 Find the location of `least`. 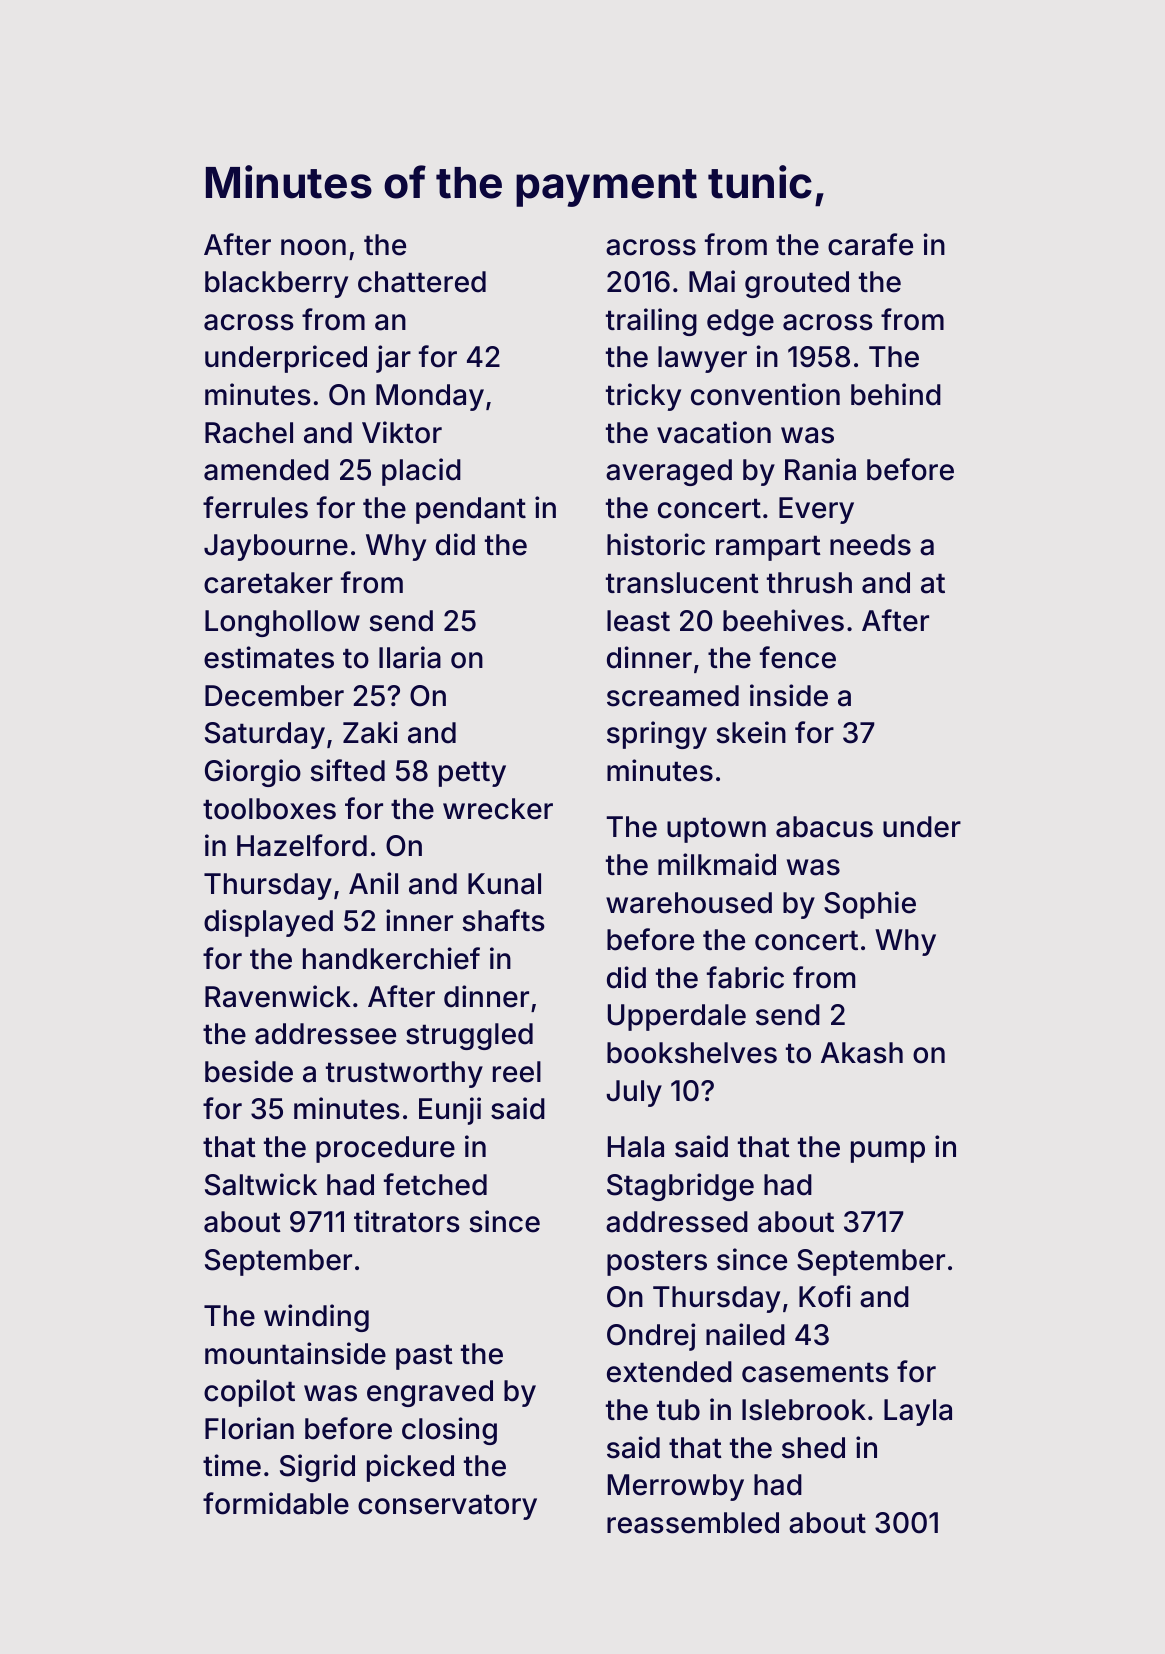

least is located at coordinates (638, 621).
